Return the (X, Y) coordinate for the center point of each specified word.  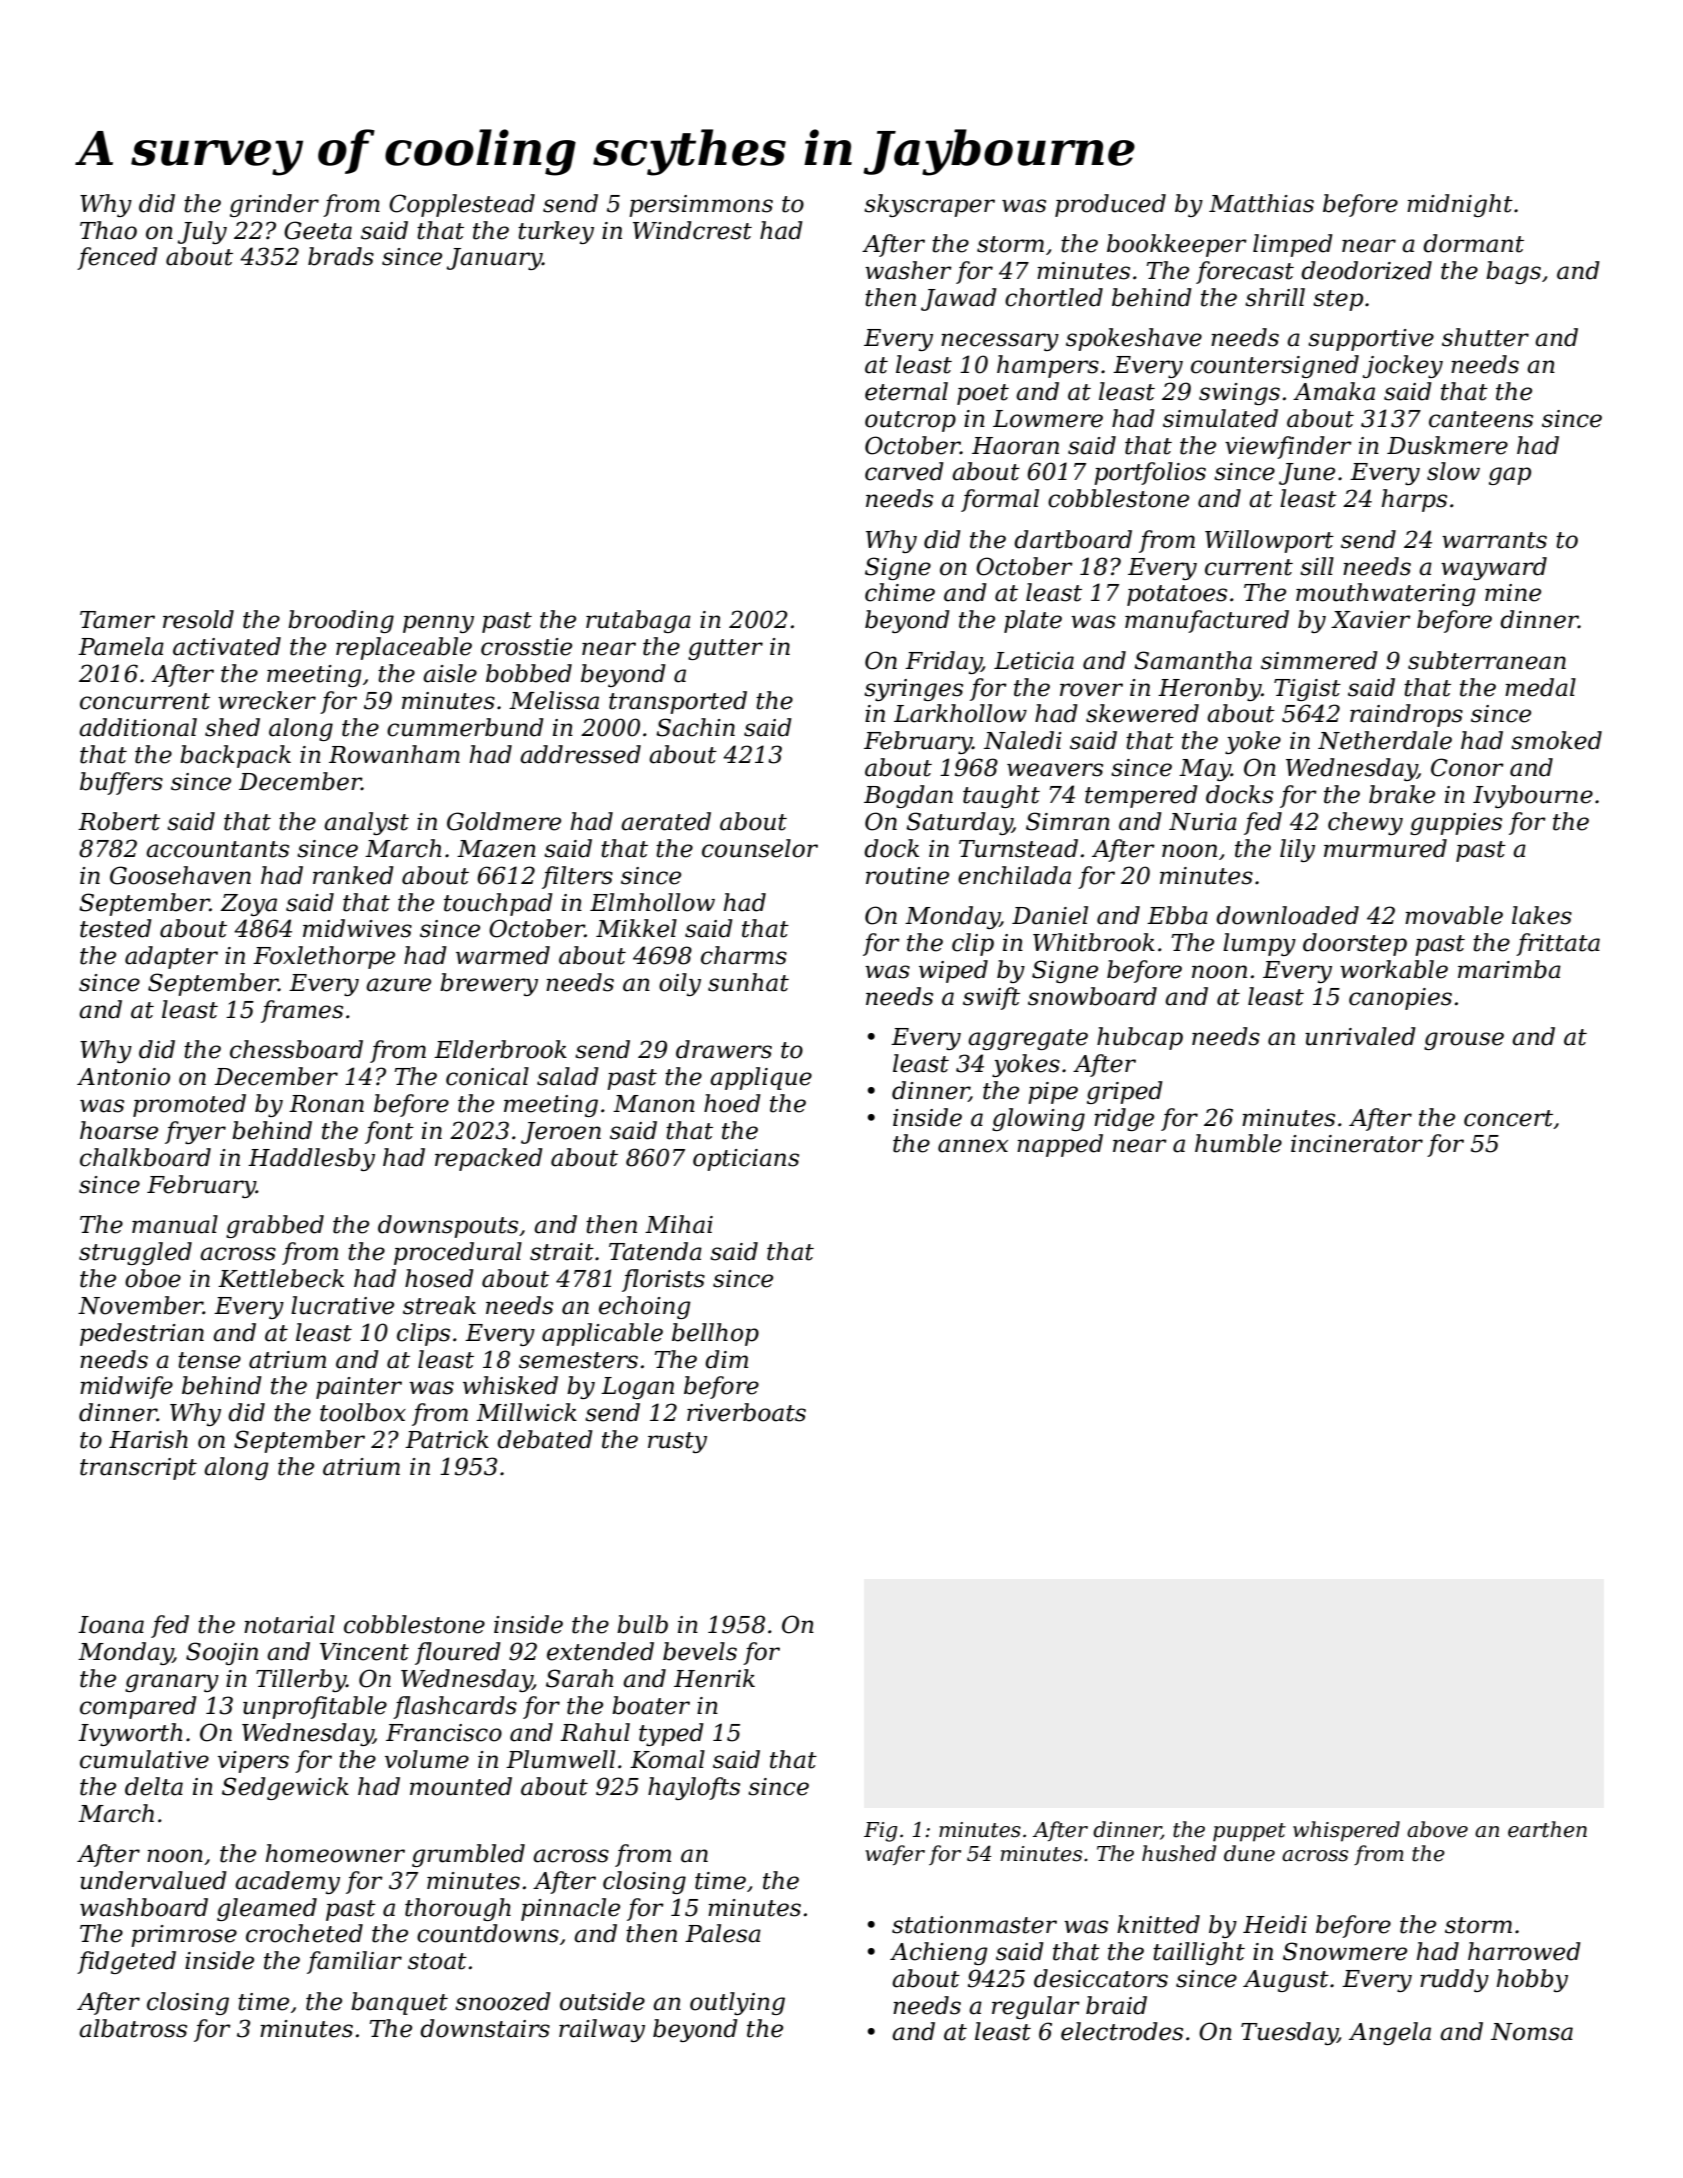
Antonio (123, 1077)
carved (904, 471)
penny (438, 624)
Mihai (679, 1224)
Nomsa (1532, 2032)
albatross (133, 2028)
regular (1036, 2007)
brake (1402, 794)
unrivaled (1360, 1036)
